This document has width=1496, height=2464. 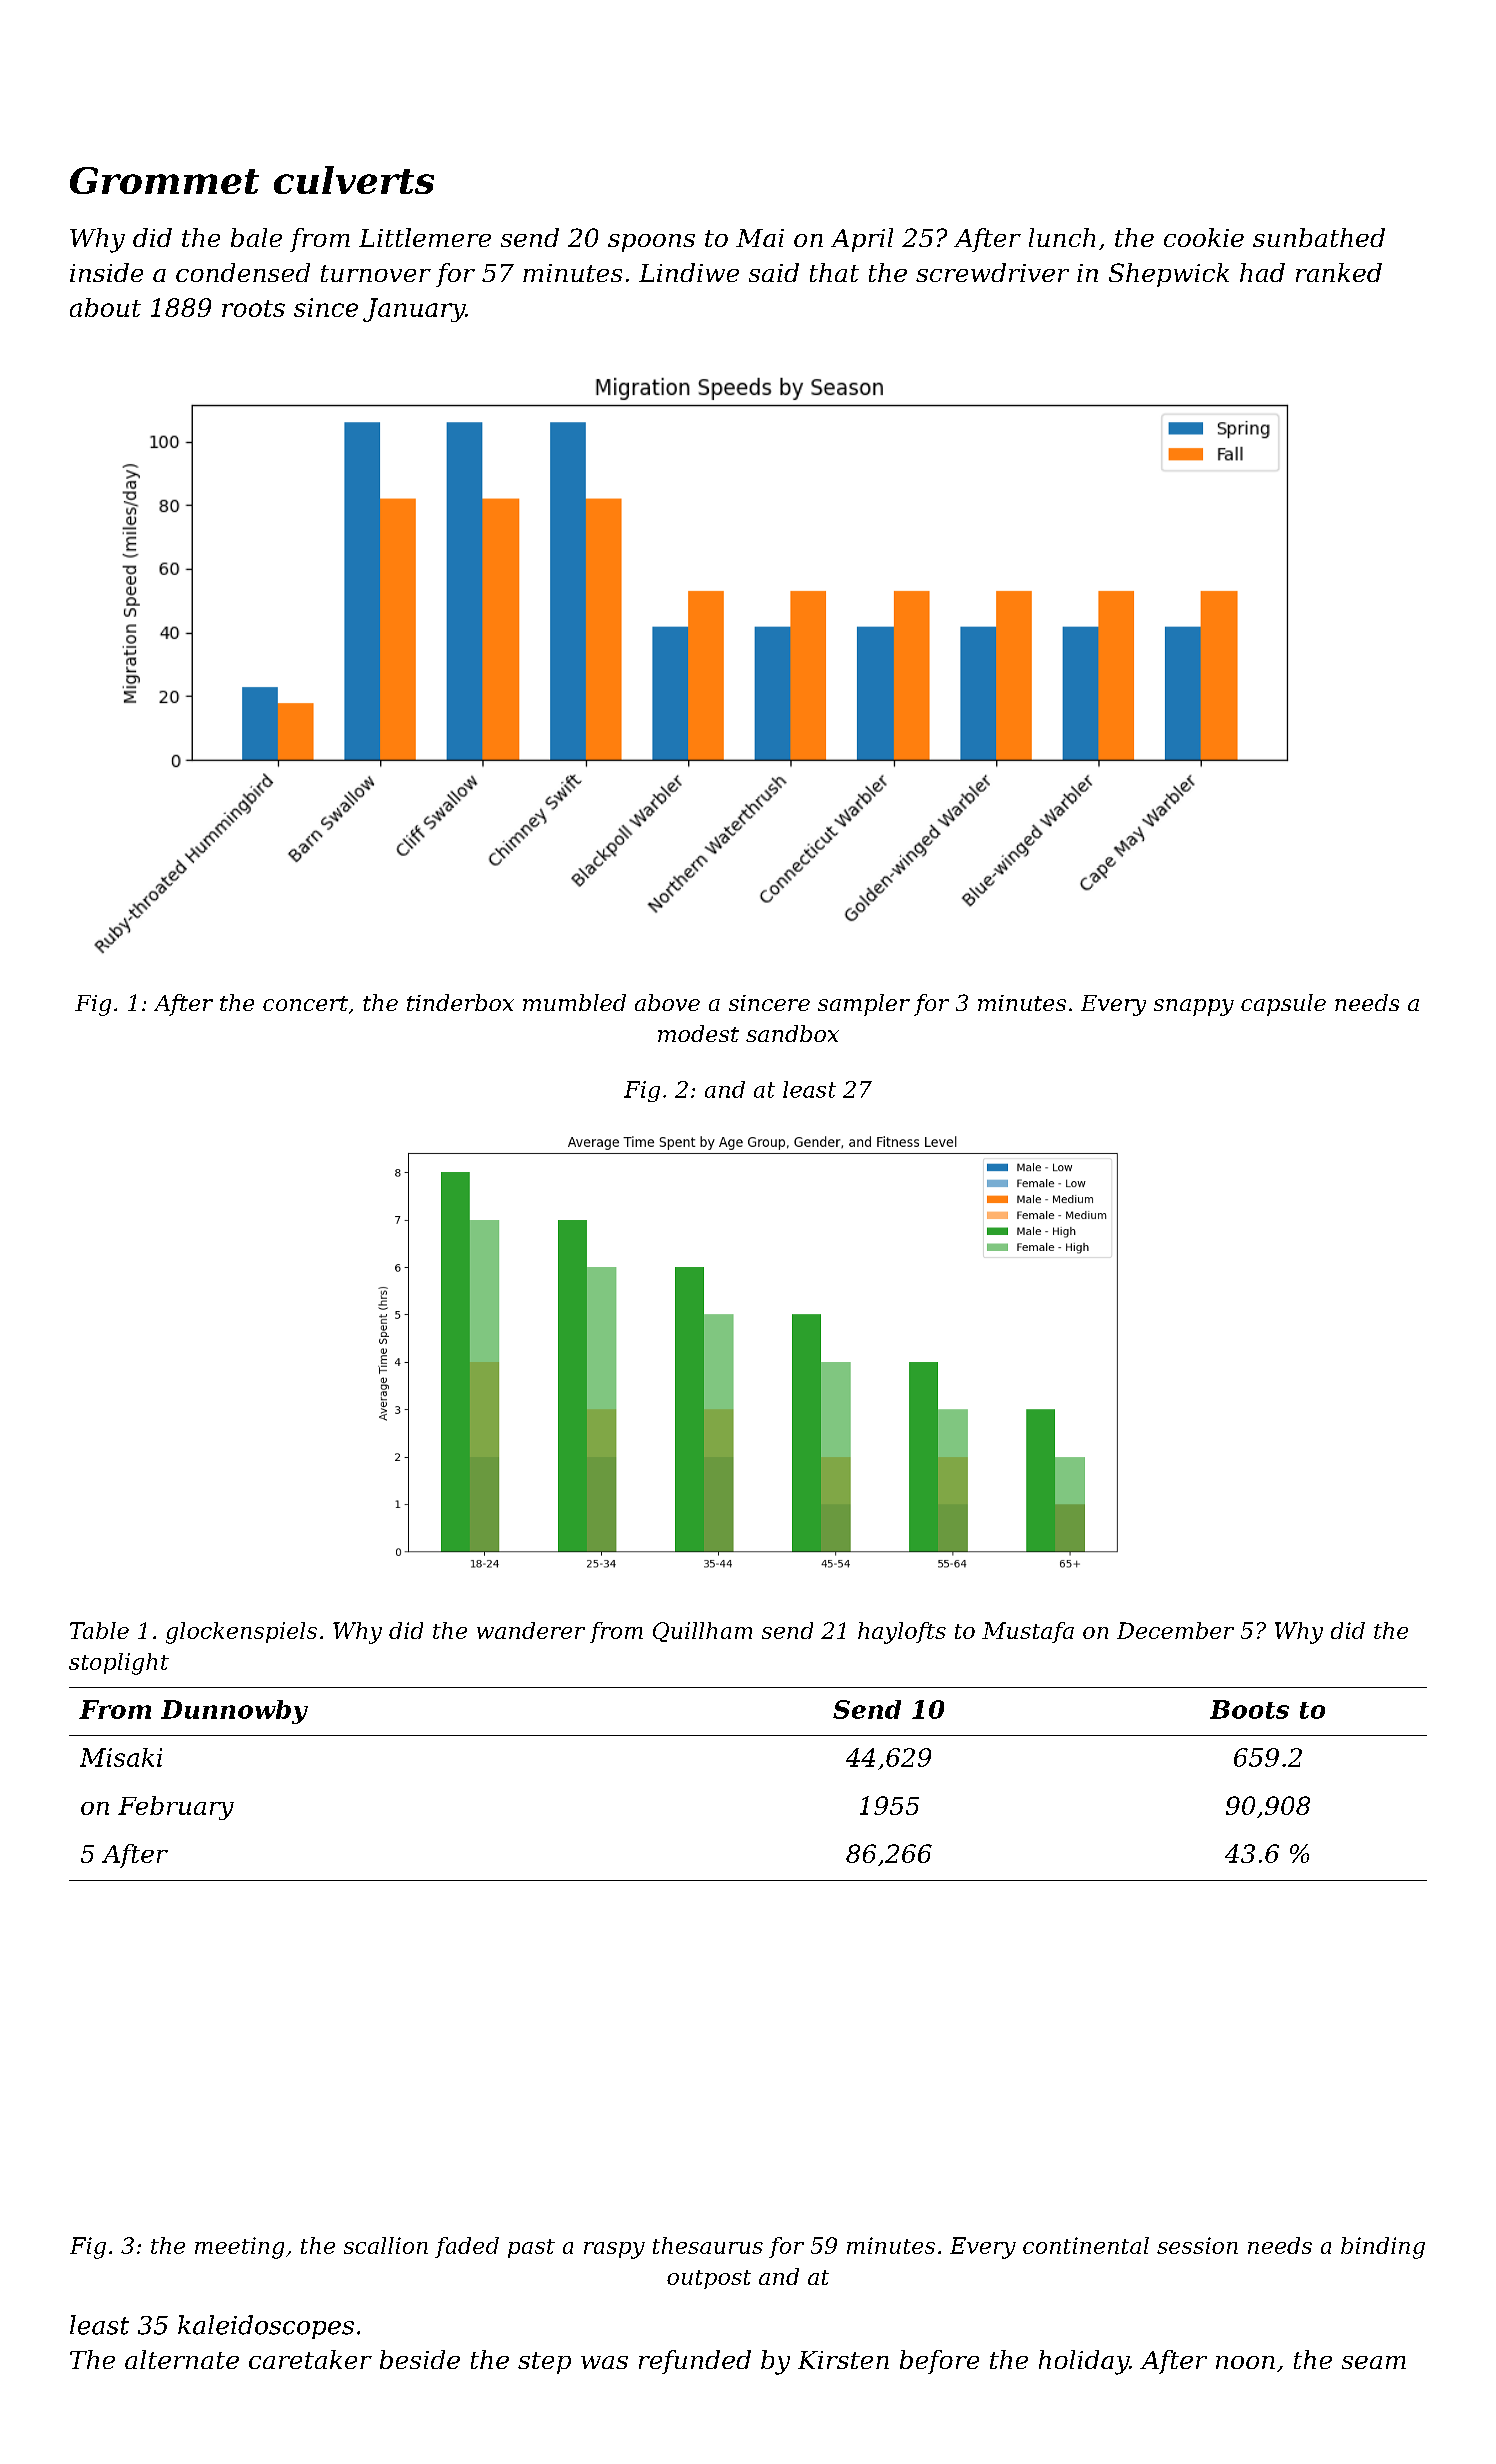 I want to click on Table, so click(x=99, y=1630).
